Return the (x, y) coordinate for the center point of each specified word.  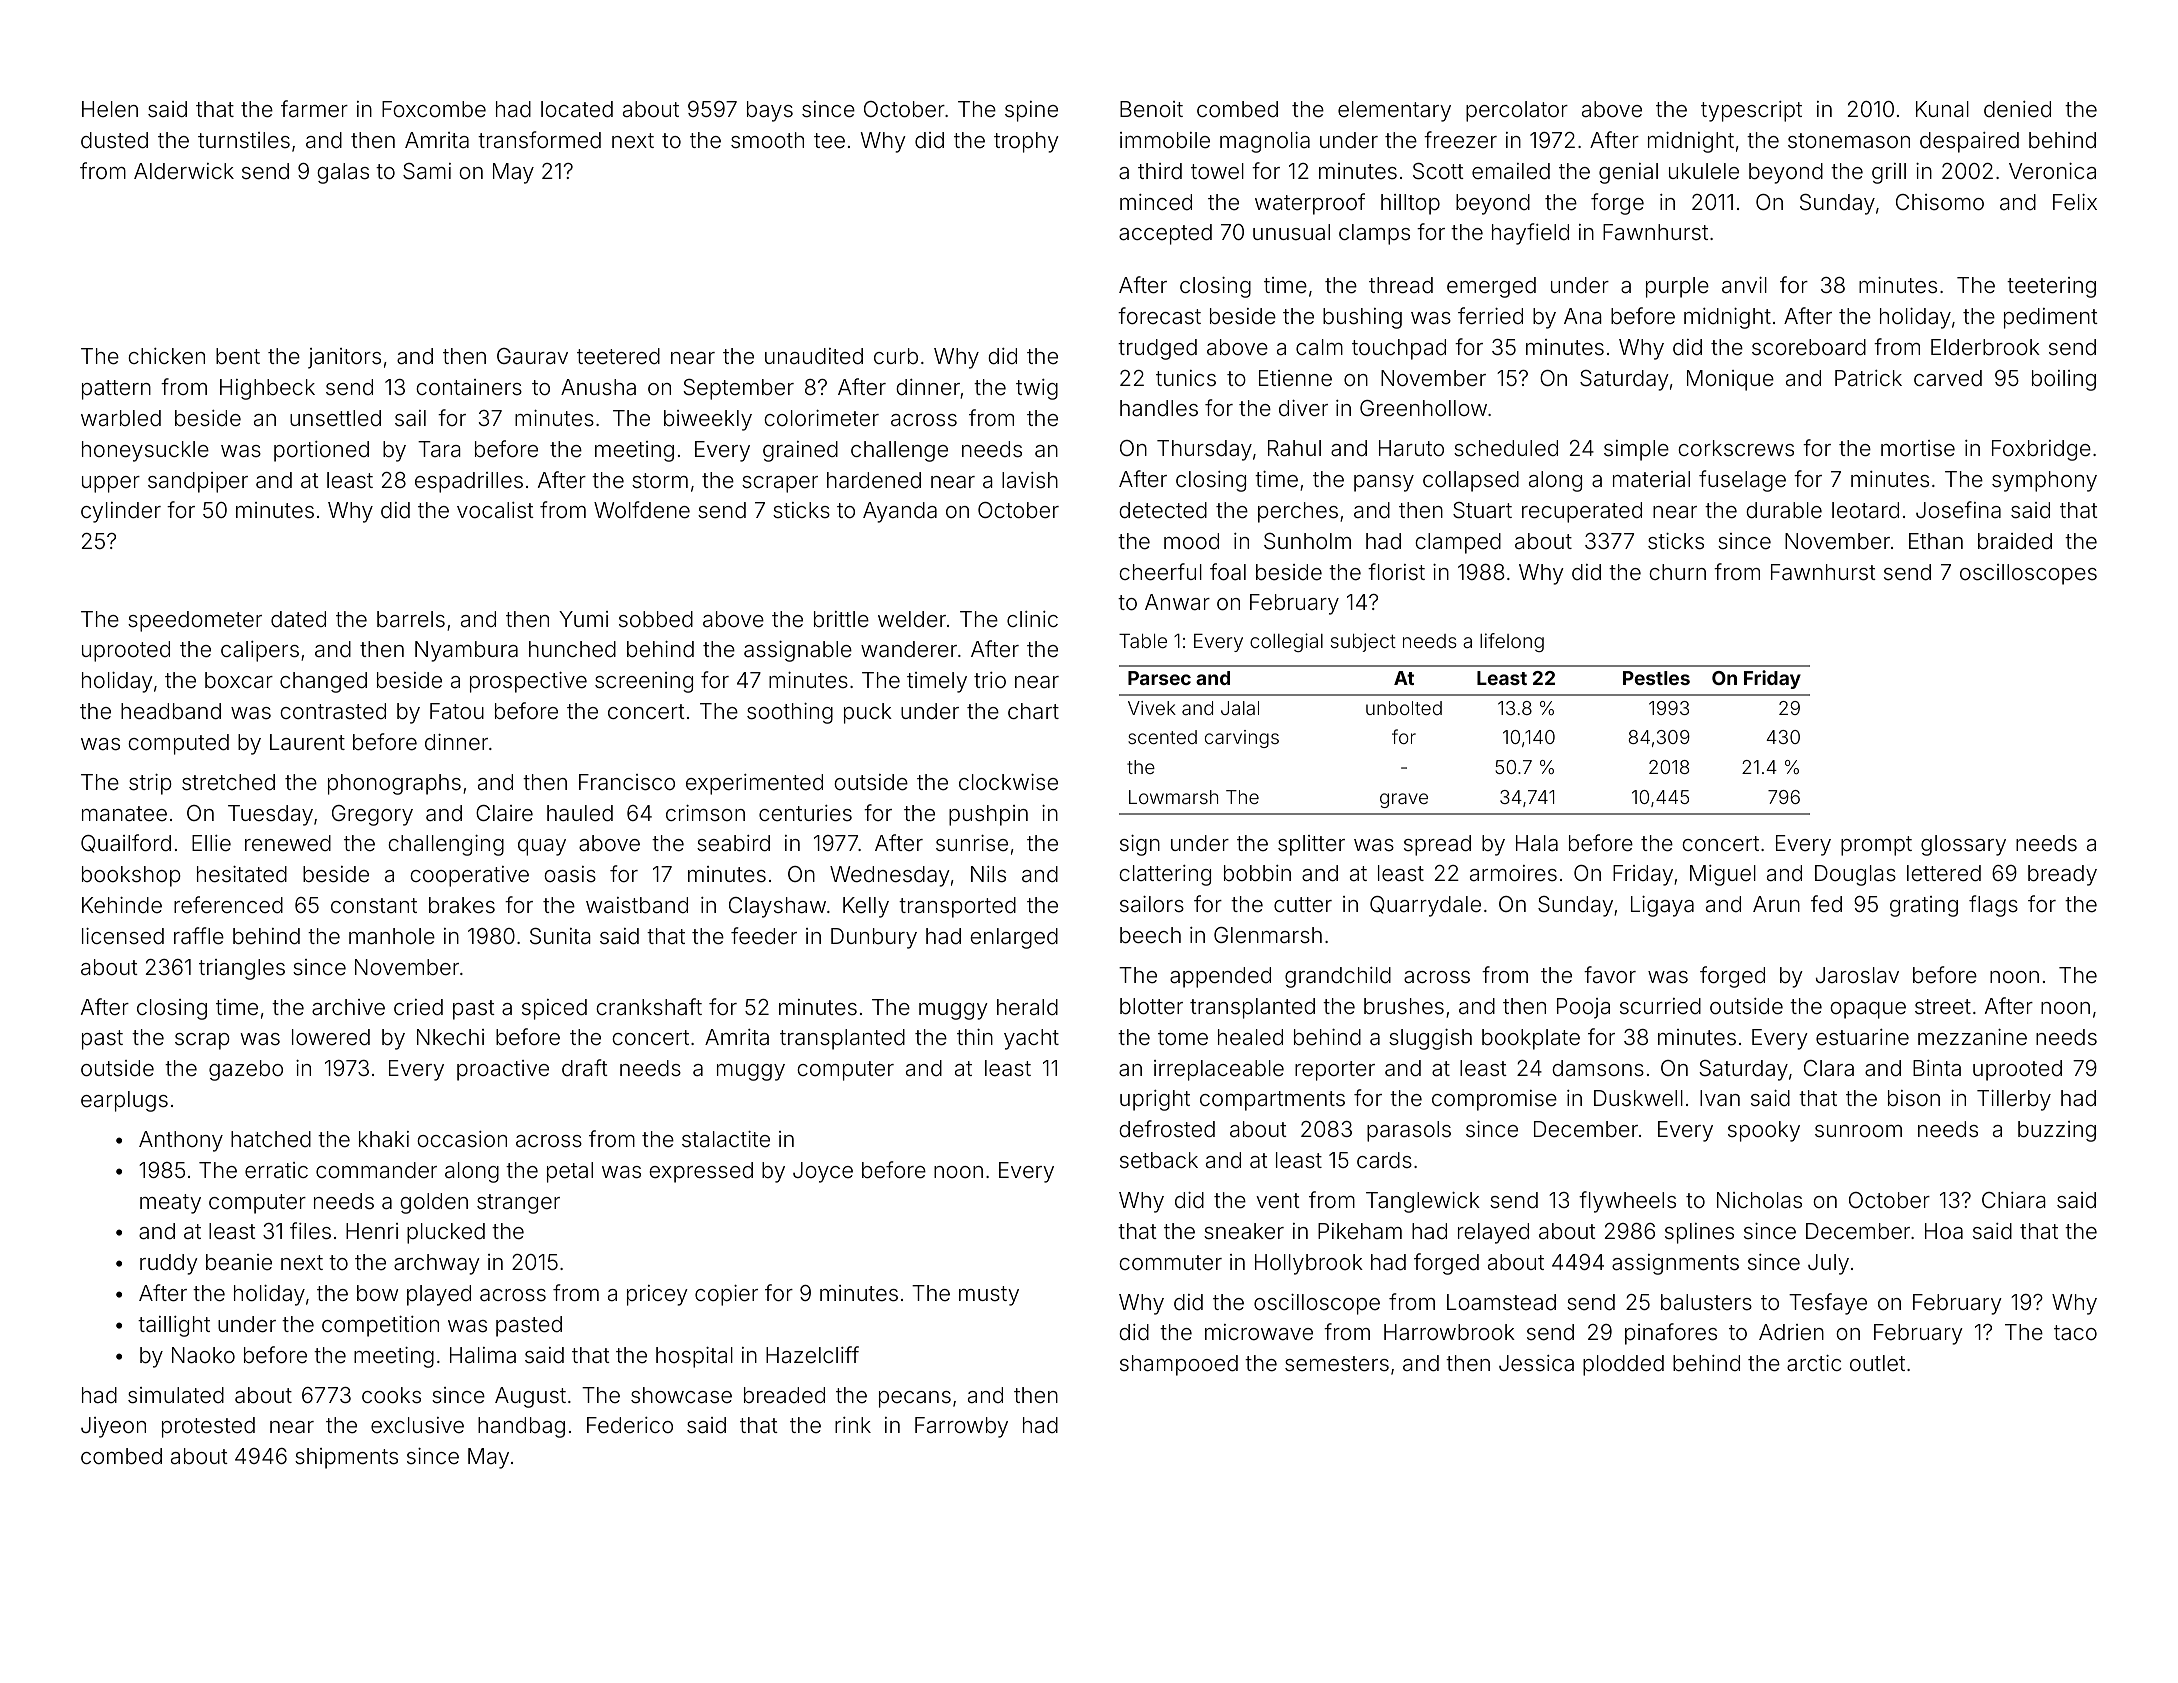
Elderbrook (1985, 347)
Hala (1537, 843)
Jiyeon (113, 1427)
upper (111, 484)
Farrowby (961, 1427)
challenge (899, 451)
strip (150, 784)
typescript (1751, 111)
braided (2015, 541)
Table (1143, 641)
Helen (110, 109)
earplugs (124, 1101)
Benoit (1151, 109)
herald (1027, 1007)
